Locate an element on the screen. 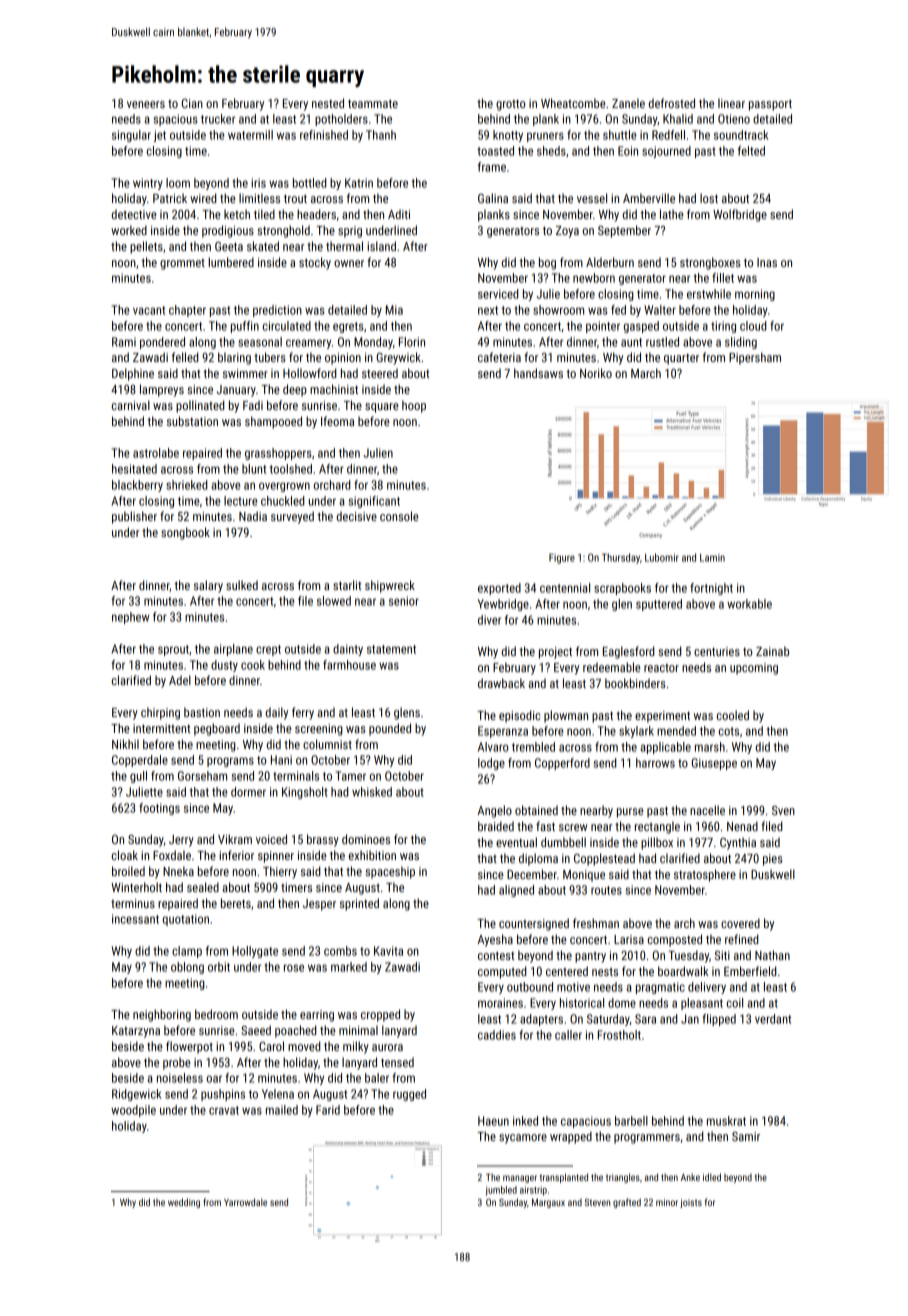 The height and width of the screenshot is (1316, 908). centennial is located at coordinates (565, 588).
